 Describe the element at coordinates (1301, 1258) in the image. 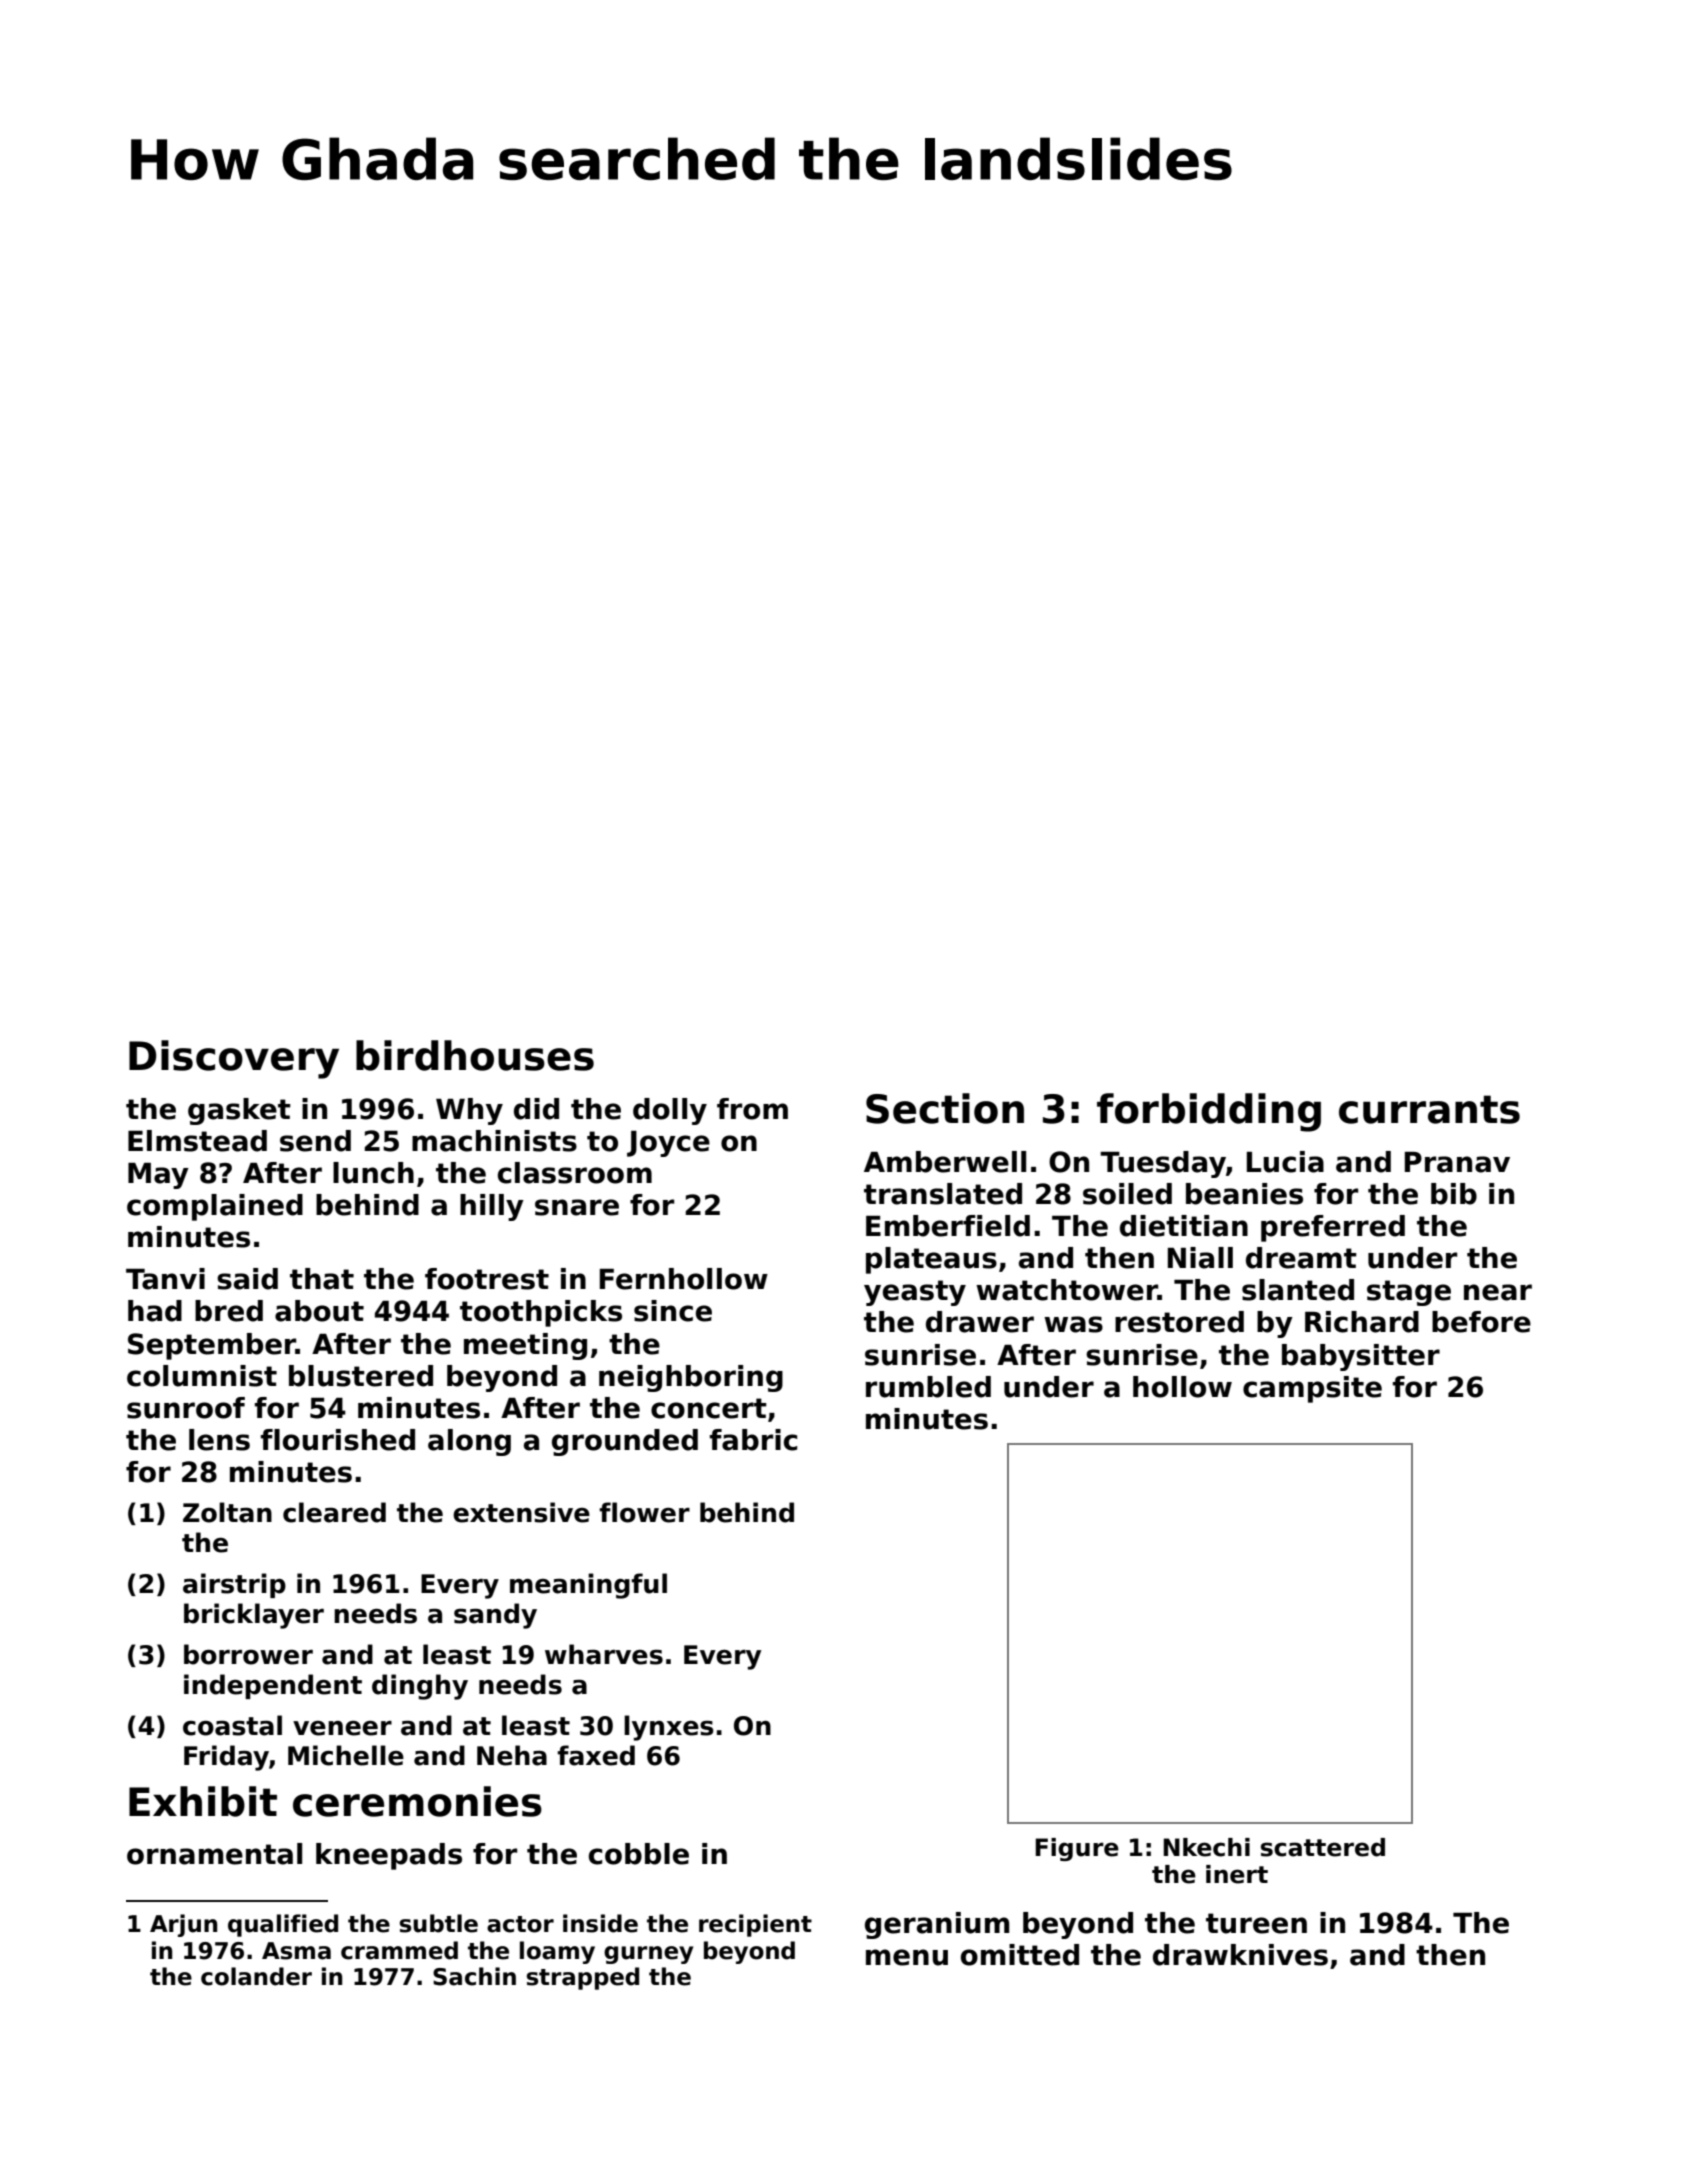

I see `dreamt` at that location.
